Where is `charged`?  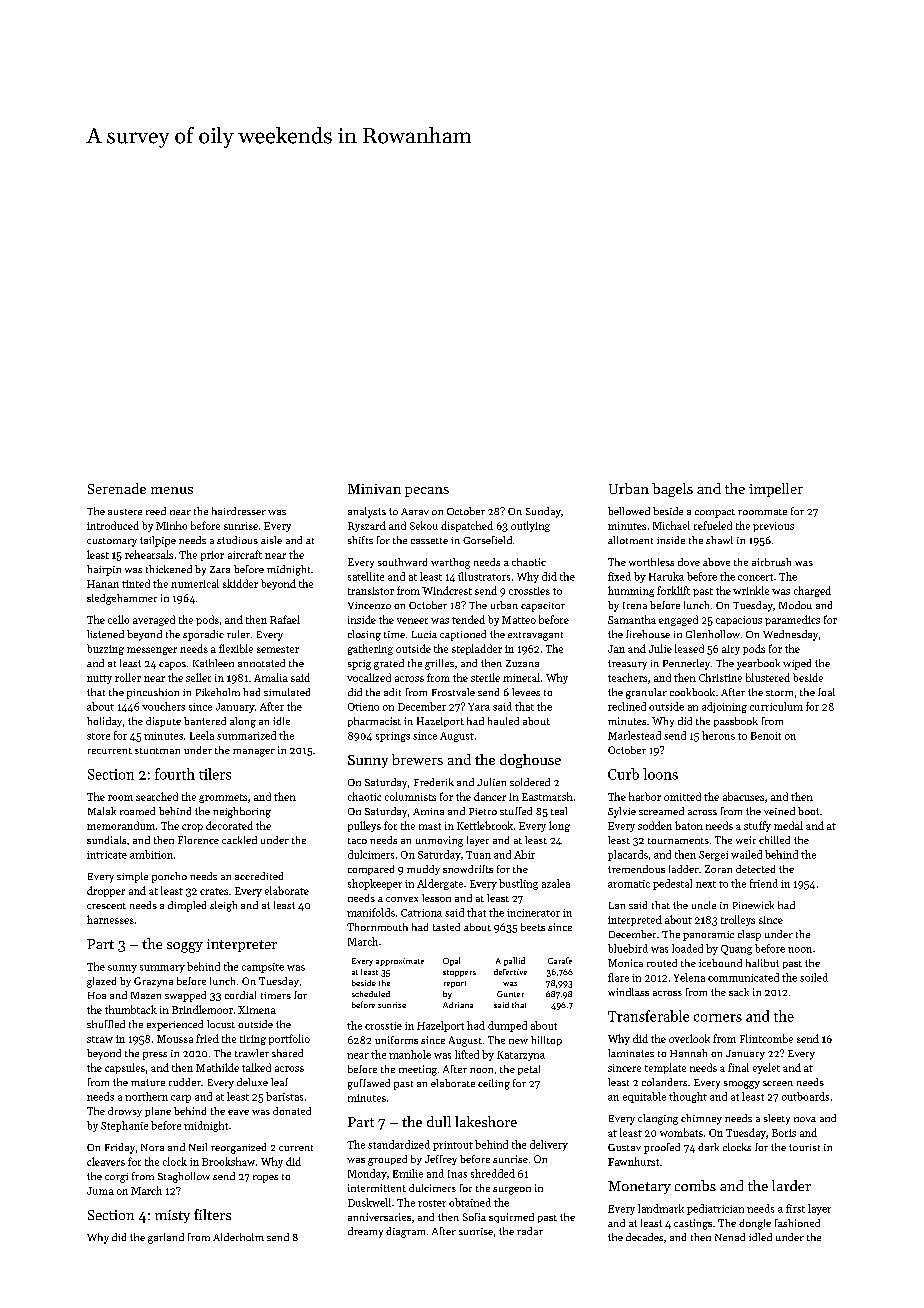 charged is located at coordinates (812, 591).
